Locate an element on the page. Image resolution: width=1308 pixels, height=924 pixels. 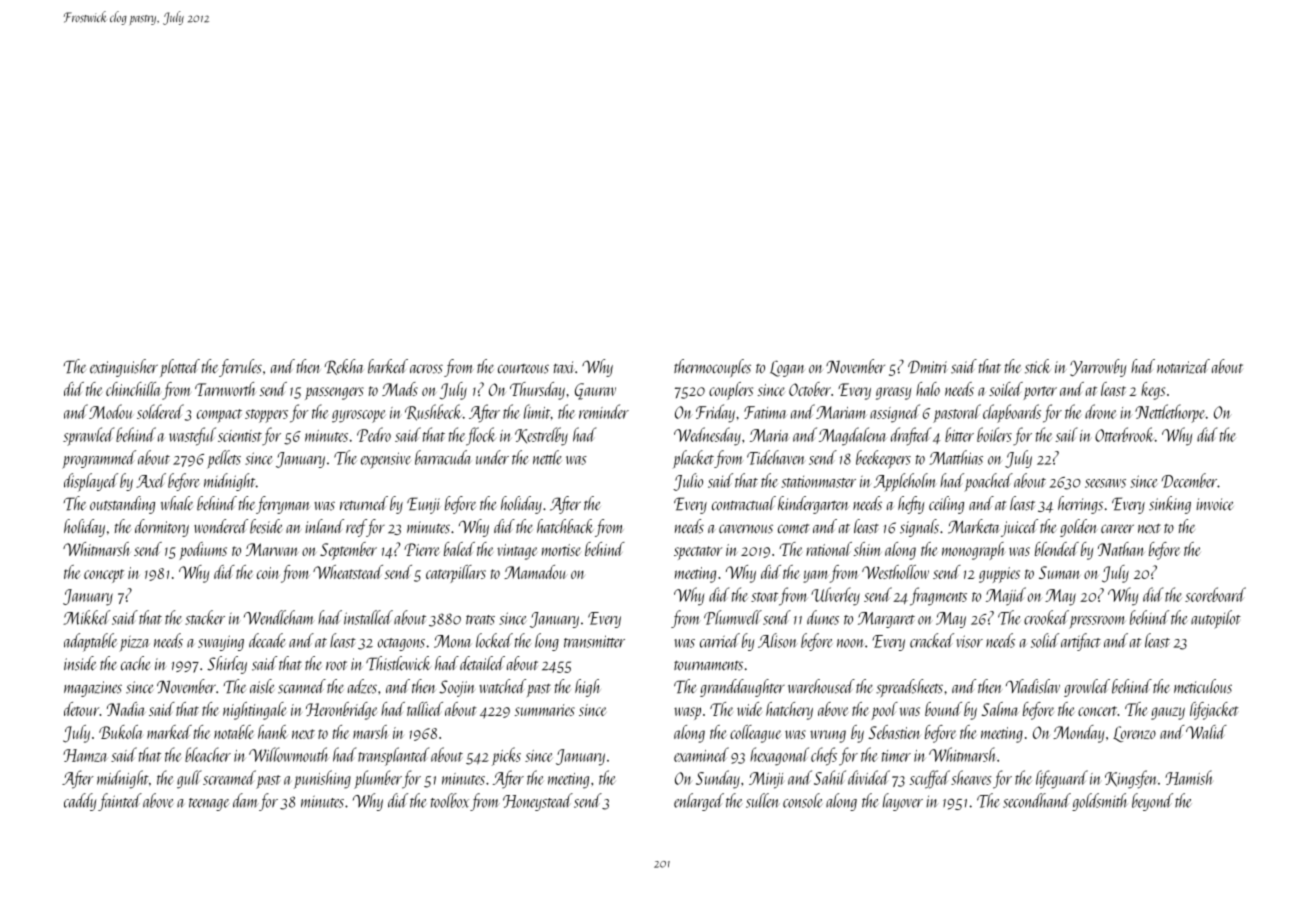
mortise is located at coordinates (561, 550).
